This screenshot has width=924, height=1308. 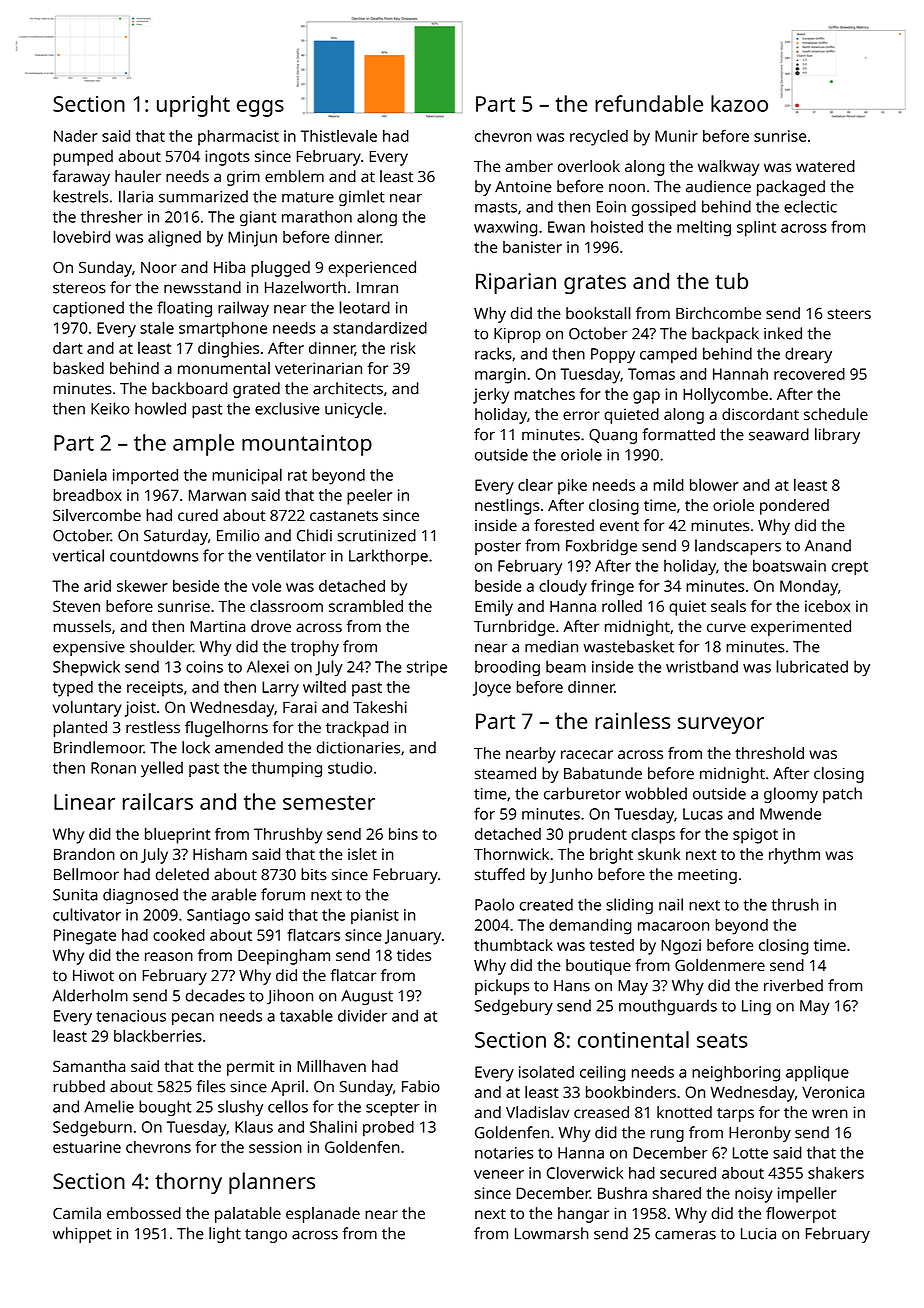 What do you see at coordinates (649, 103) in the screenshot?
I see `refundable` at bounding box center [649, 103].
